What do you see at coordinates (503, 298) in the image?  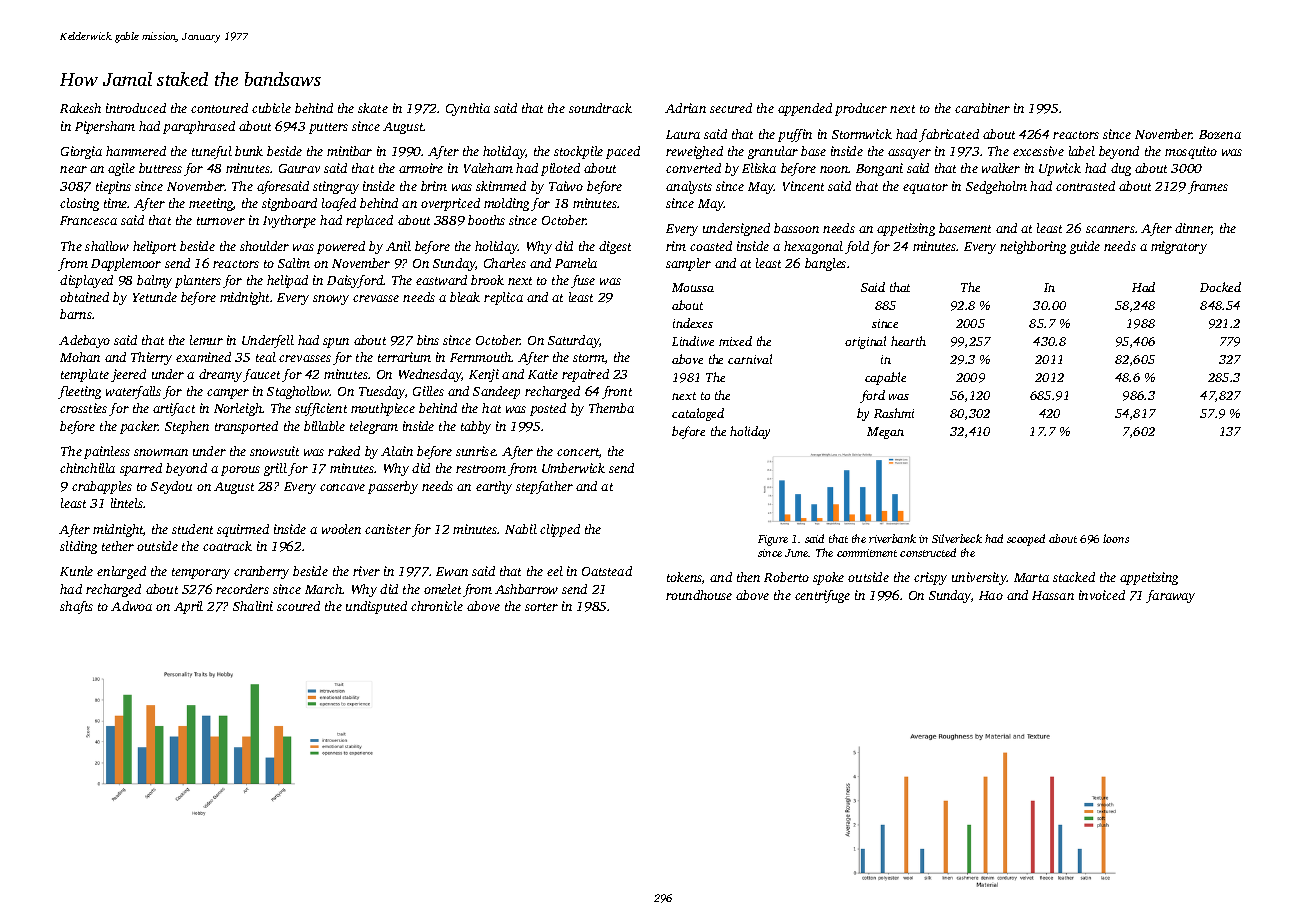 I see `replica` at bounding box center [503, 298].
